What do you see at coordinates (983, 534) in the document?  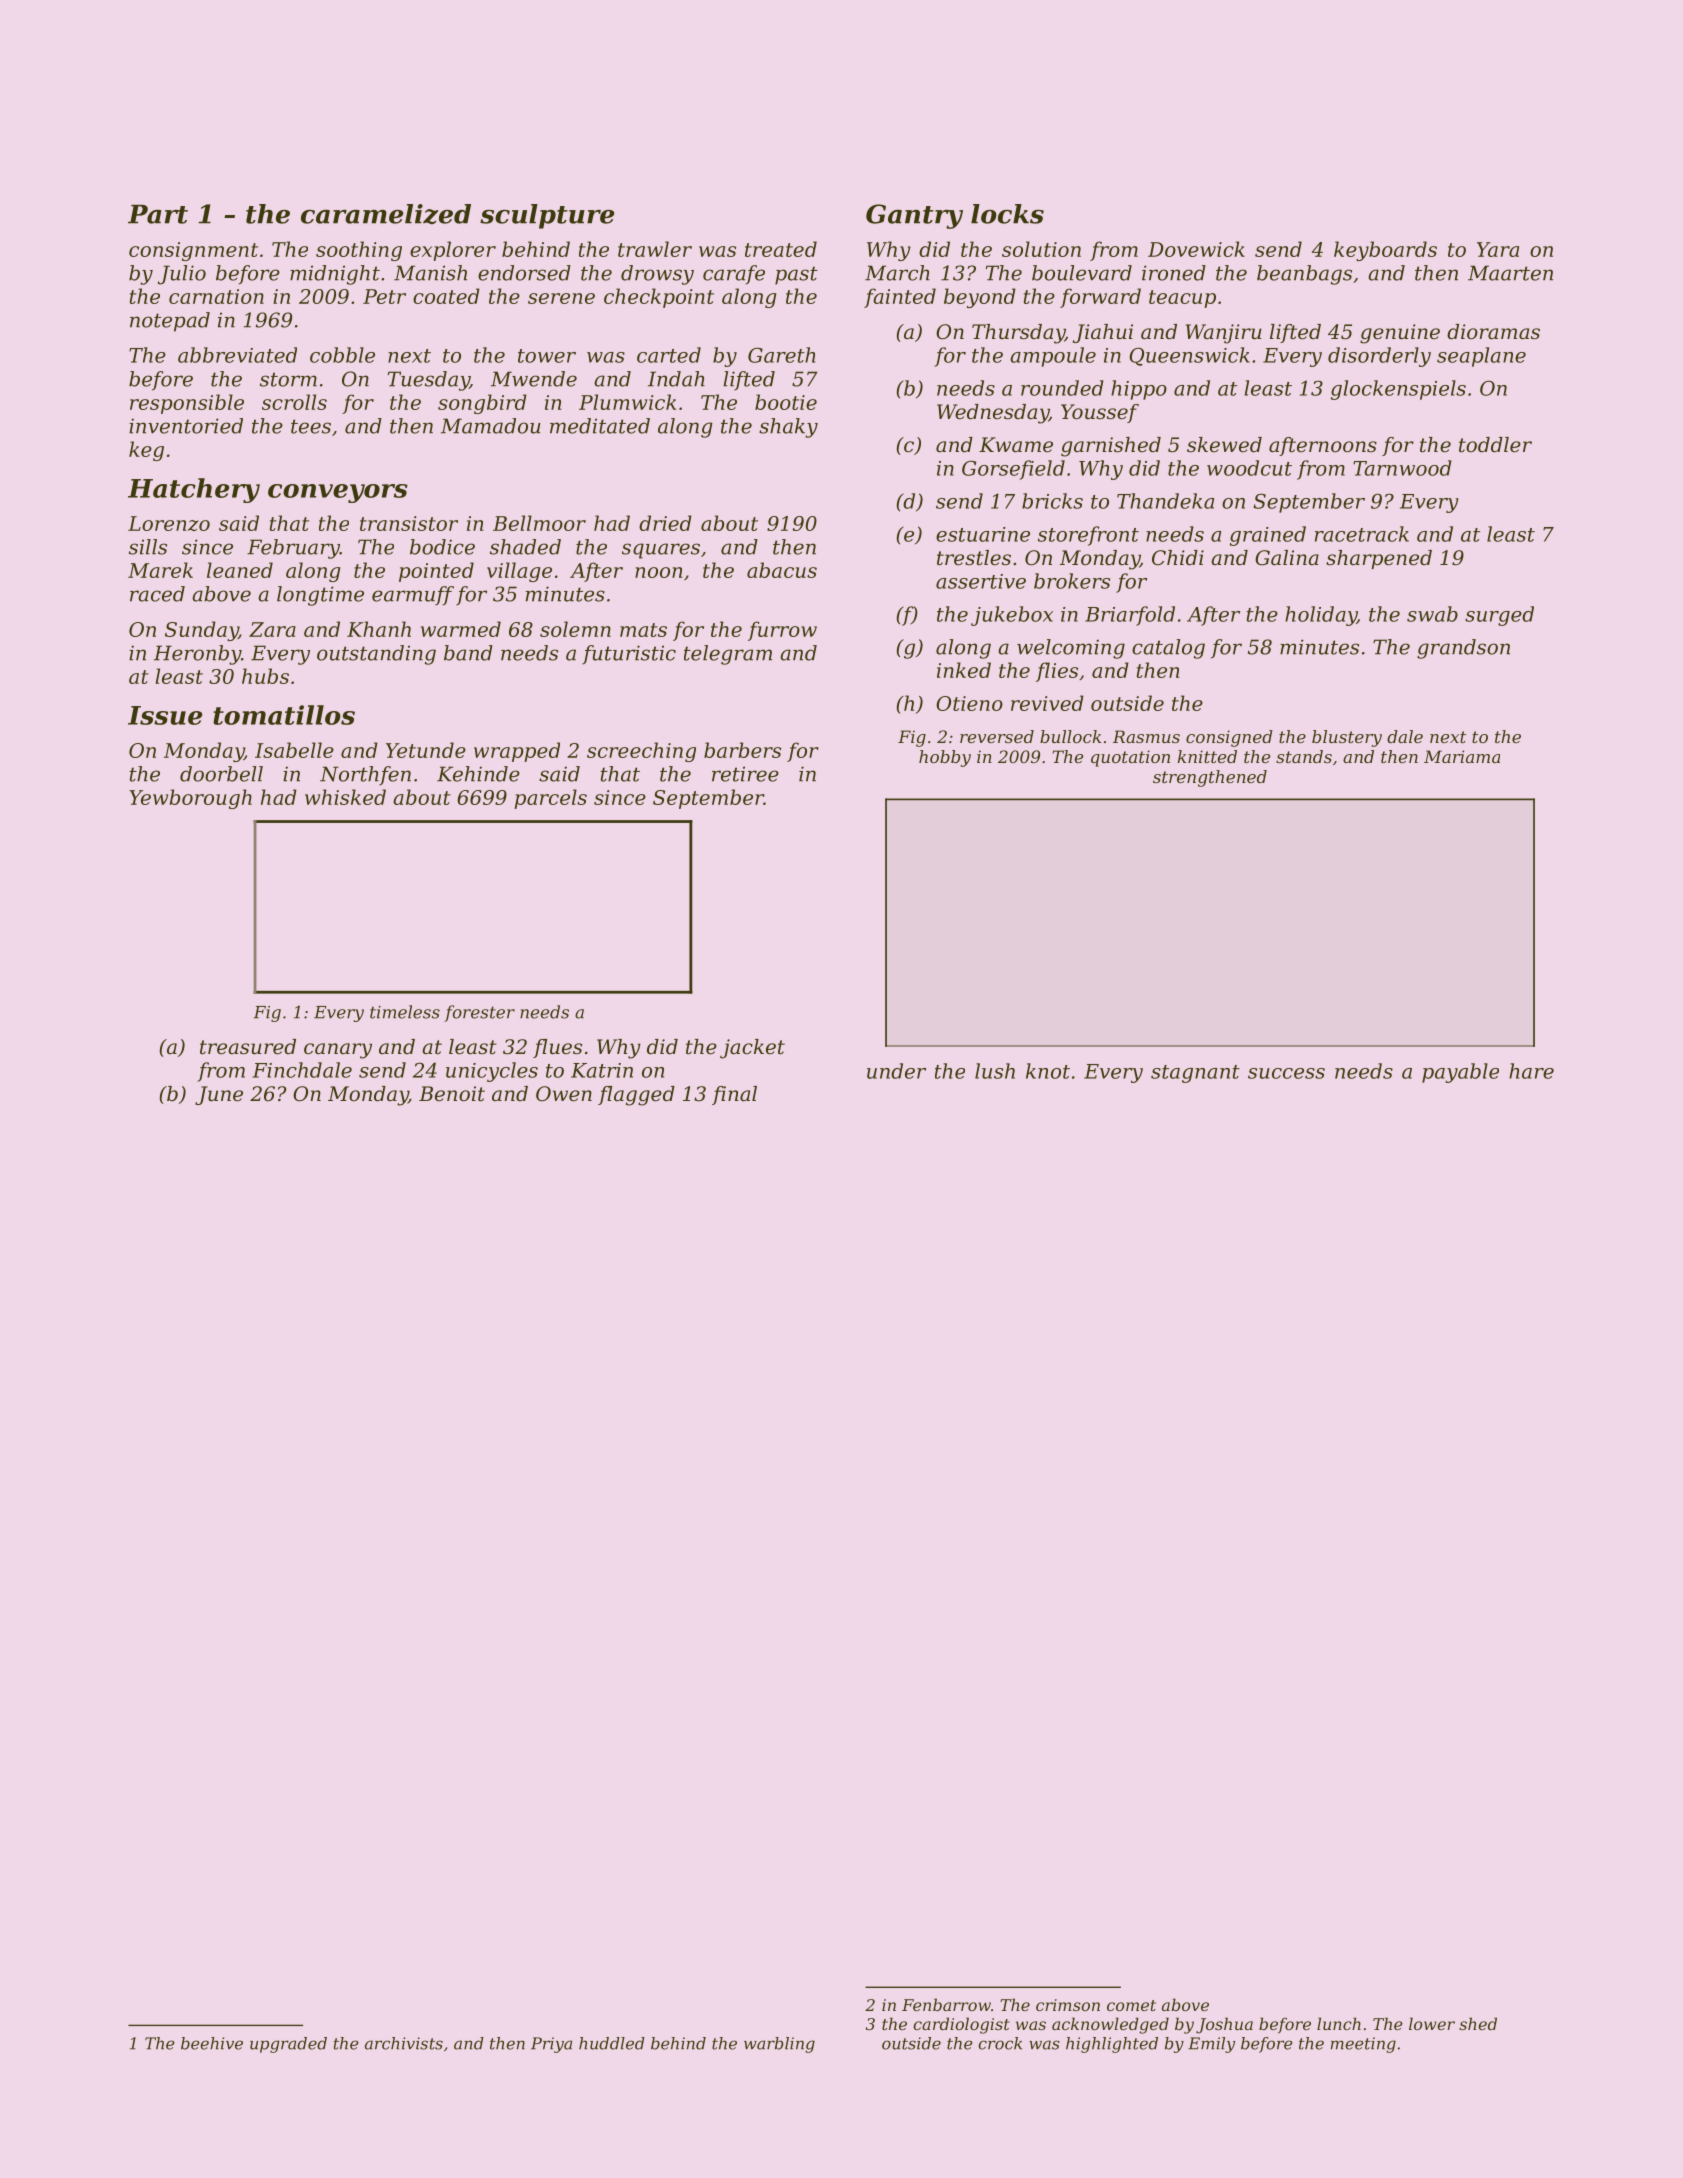 I see `estuarine` at bounding box center [983, 534].
